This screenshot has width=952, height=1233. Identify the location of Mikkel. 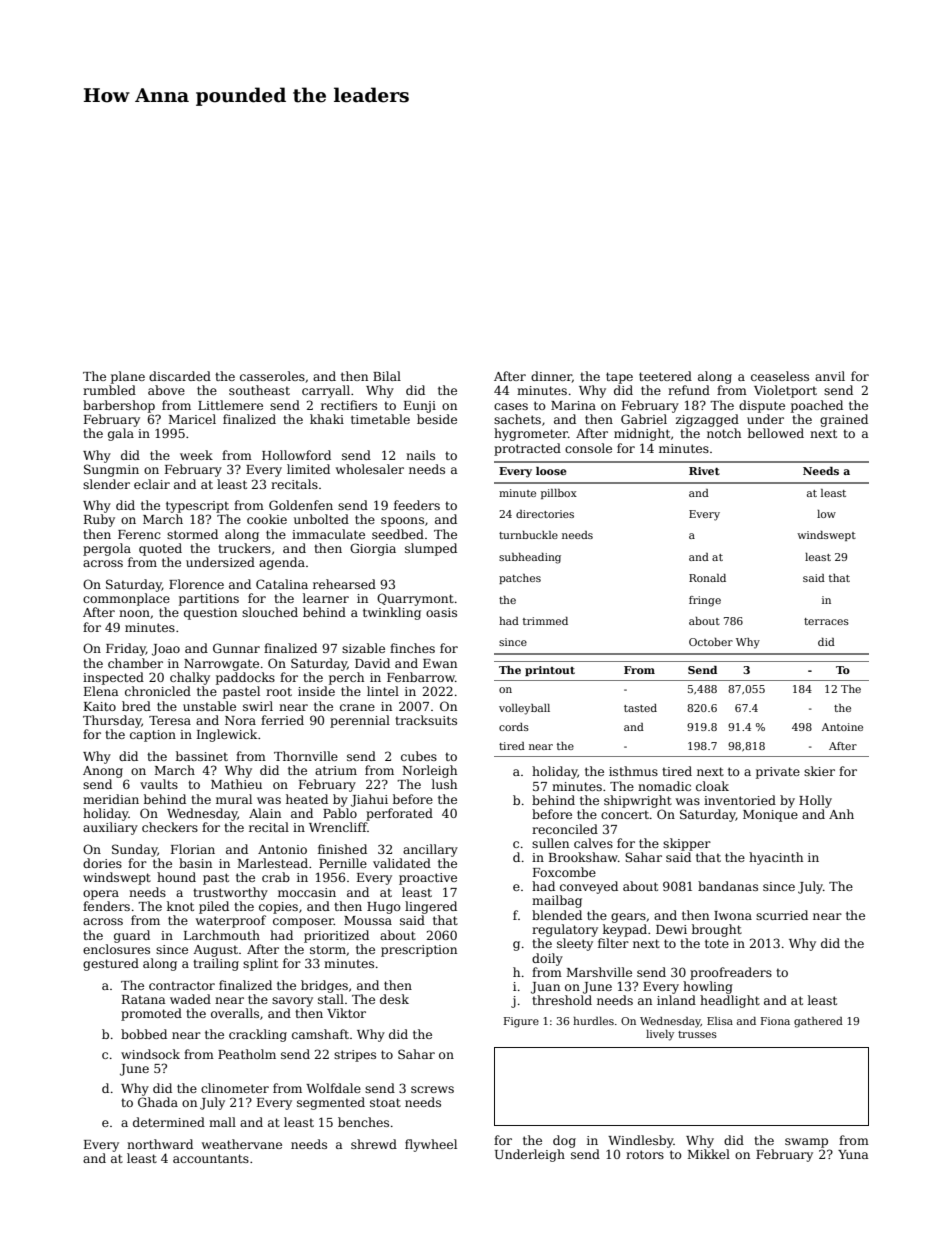
(709, 1154).
